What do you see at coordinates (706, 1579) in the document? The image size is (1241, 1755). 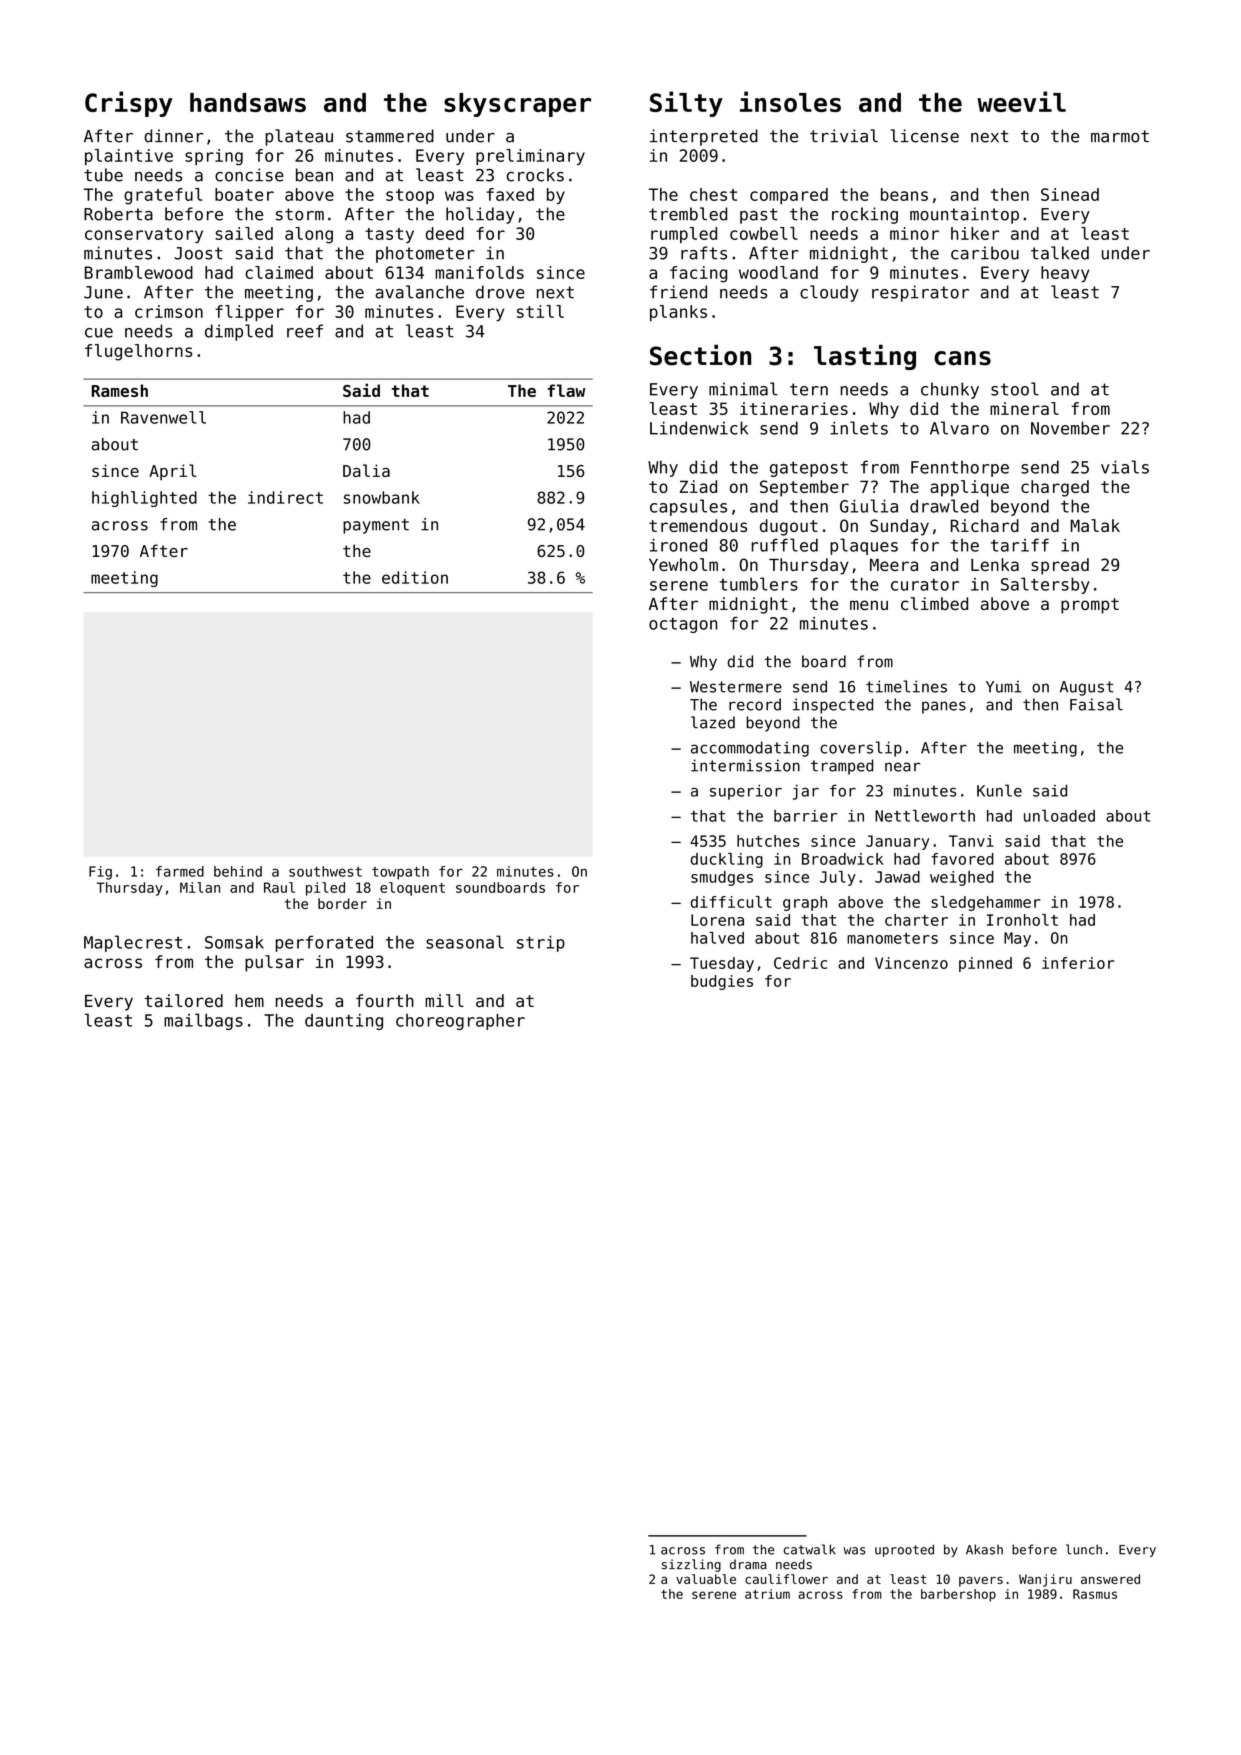 I see `valuable` at bounding box center [706, 1579].
